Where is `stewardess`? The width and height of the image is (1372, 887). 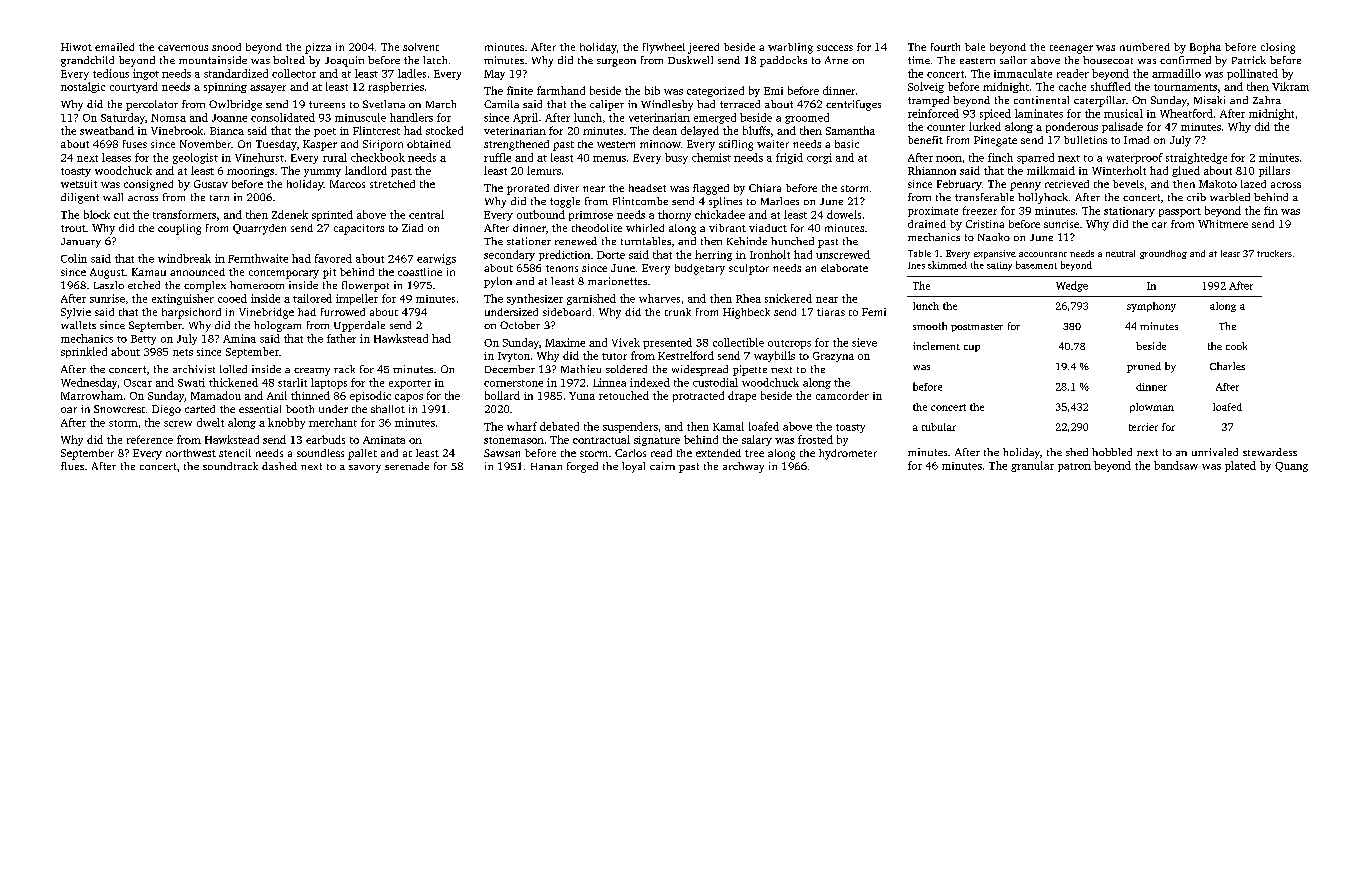
stewardess is located at coordinates (1270, 452).
